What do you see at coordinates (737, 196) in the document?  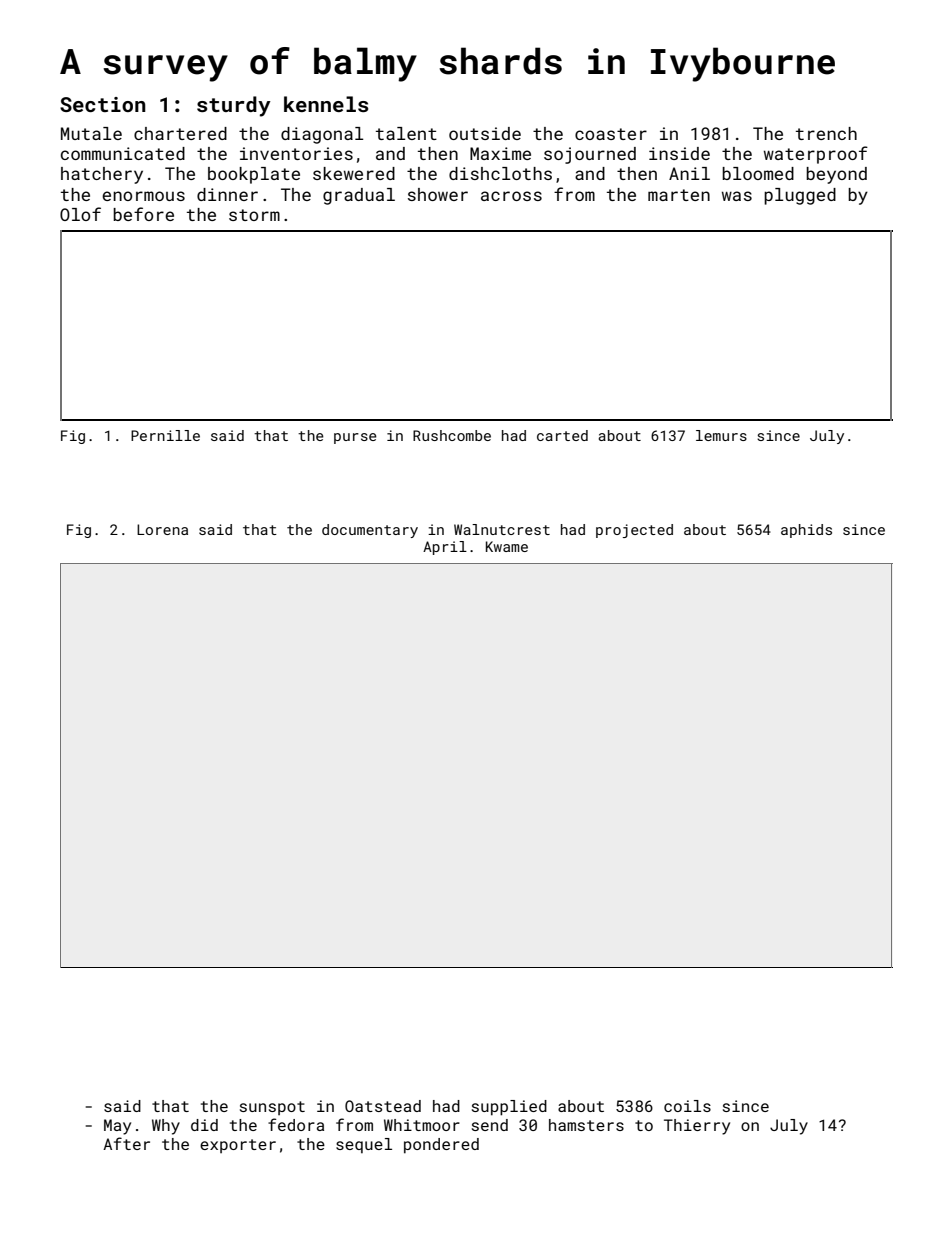 I see `was` at bounding box center [737, 196].
